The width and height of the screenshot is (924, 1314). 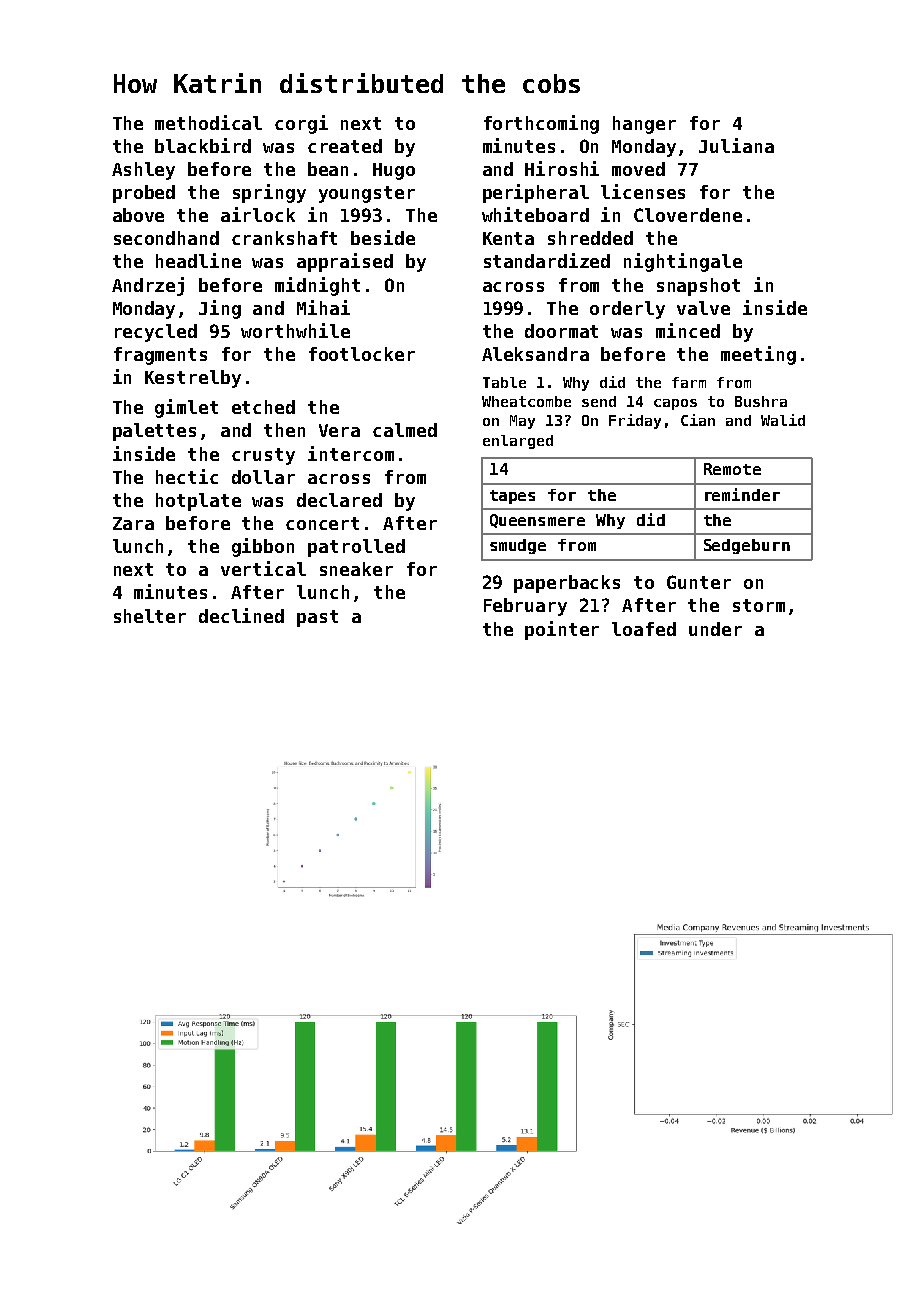 I want to click on appraised, so click(x=345, y=262).
